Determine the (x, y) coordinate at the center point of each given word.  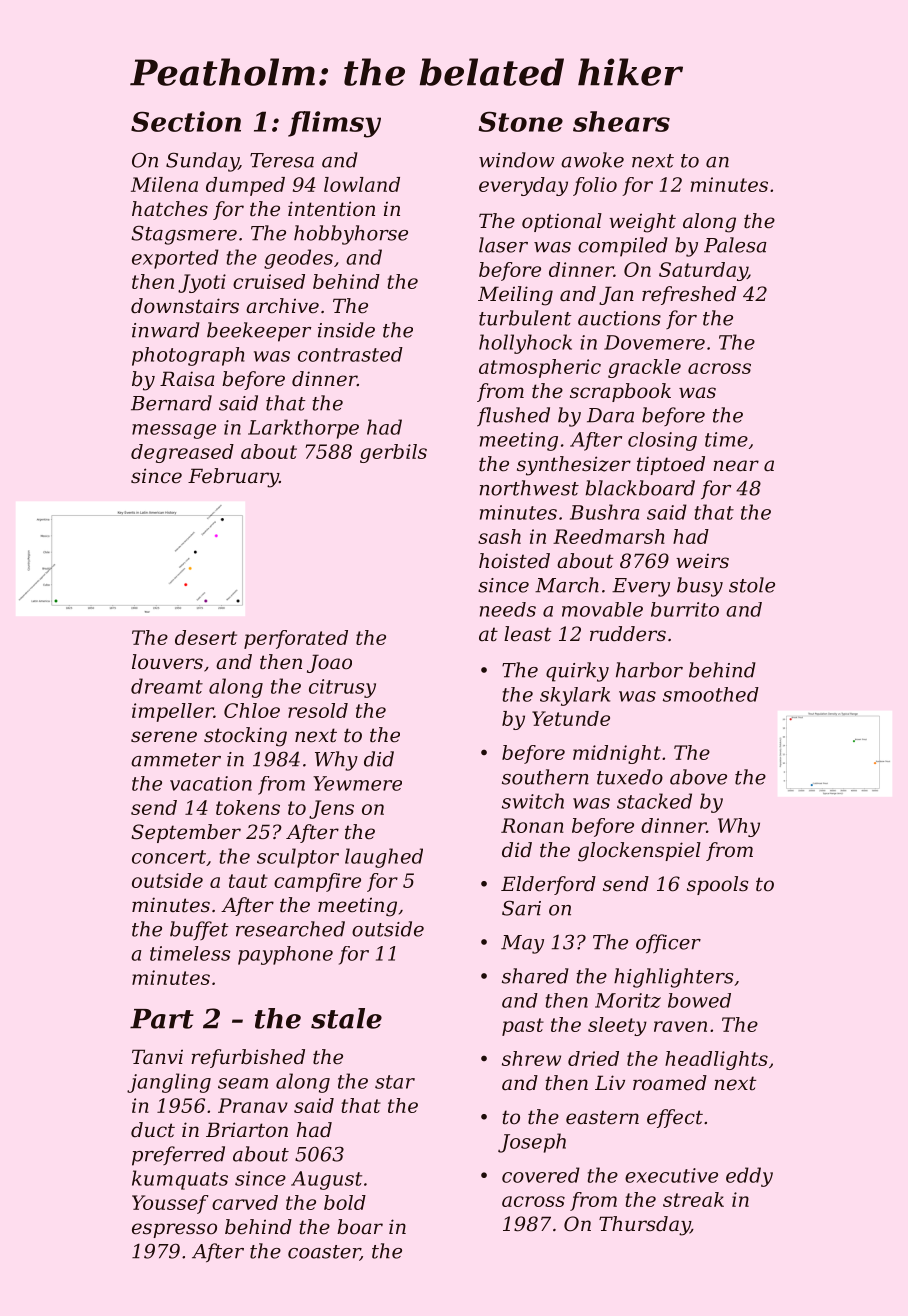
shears (621, 121)
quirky (577, 672)
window (516, 160)
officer (668, 943)
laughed (384, 858)
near (736, 466)
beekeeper (259, 332)
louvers (167, 662)
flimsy (334, 124)
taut (248, 881)
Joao (329, 663)
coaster (324, 1253)
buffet (199, 930)
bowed (699, 1000)
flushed (513, 416)
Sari (521, 908)
